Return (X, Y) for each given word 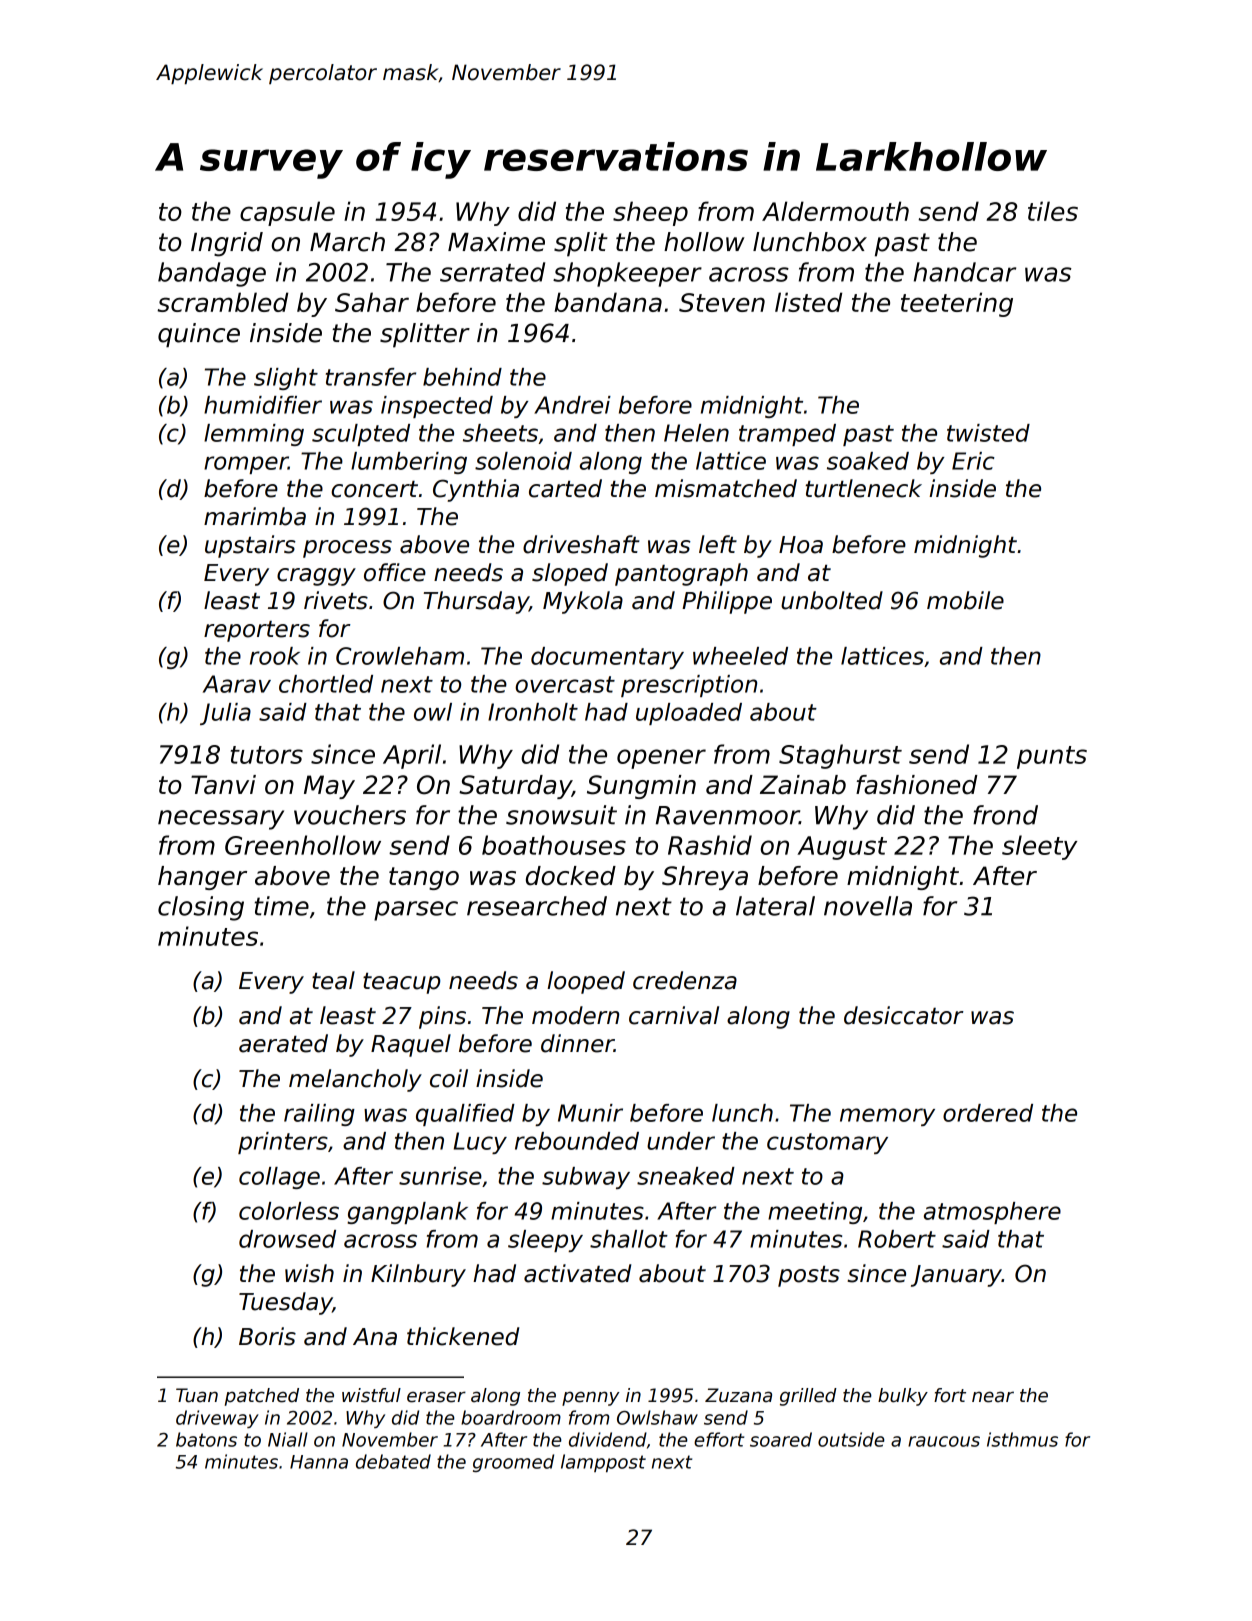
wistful (371, 1395)
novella (868, 906)
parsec (416, 911)
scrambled (223, 302)
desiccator (904, 1015)
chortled (326, 684)
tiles (1053, 211)
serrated (492, 272)
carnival (674, 1015)
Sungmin (641, 787)
